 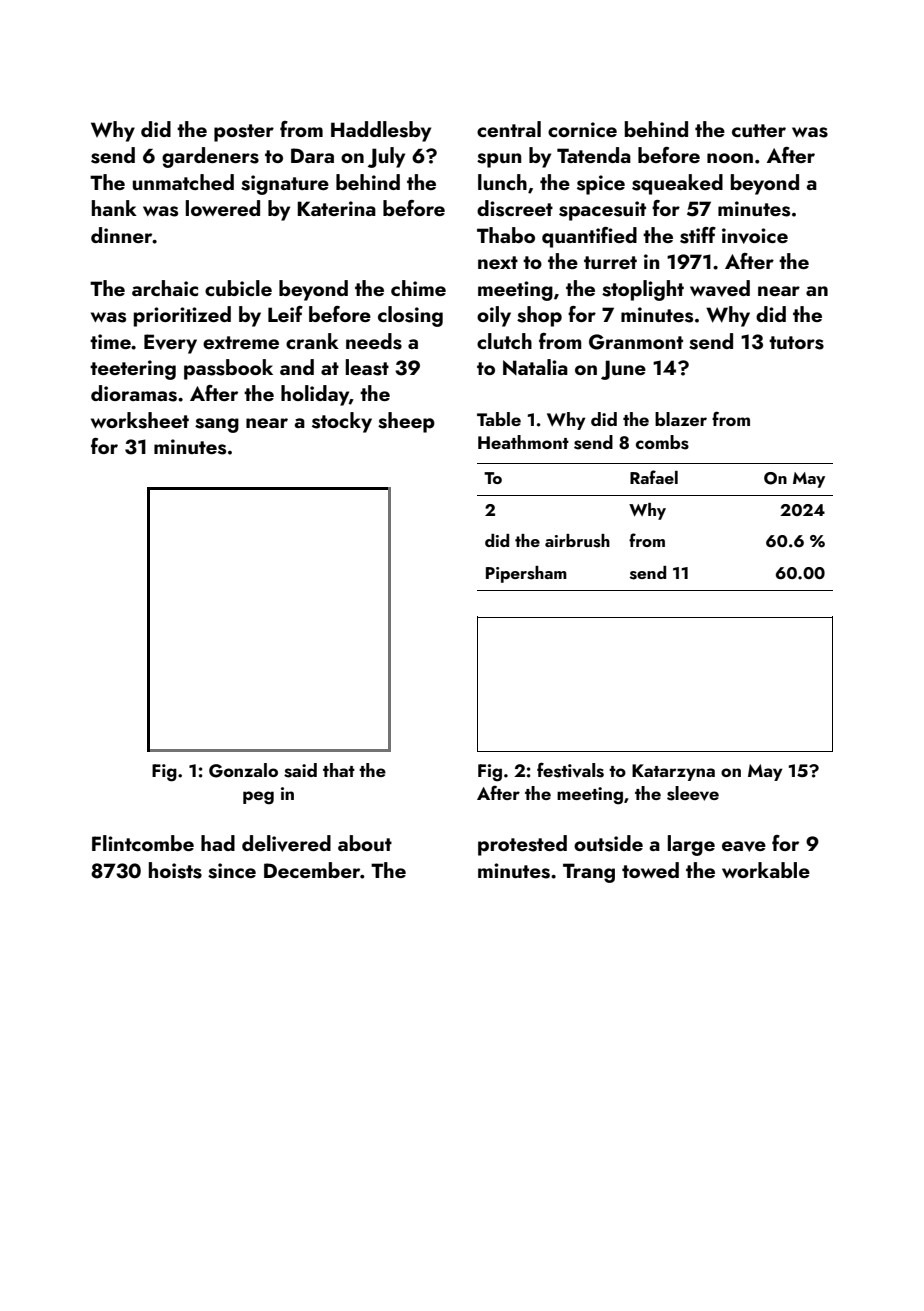 What do you see at coordinates (243, 770) in the screenshot?
I see `Gonzalo` at bounding box center [243, 770].
